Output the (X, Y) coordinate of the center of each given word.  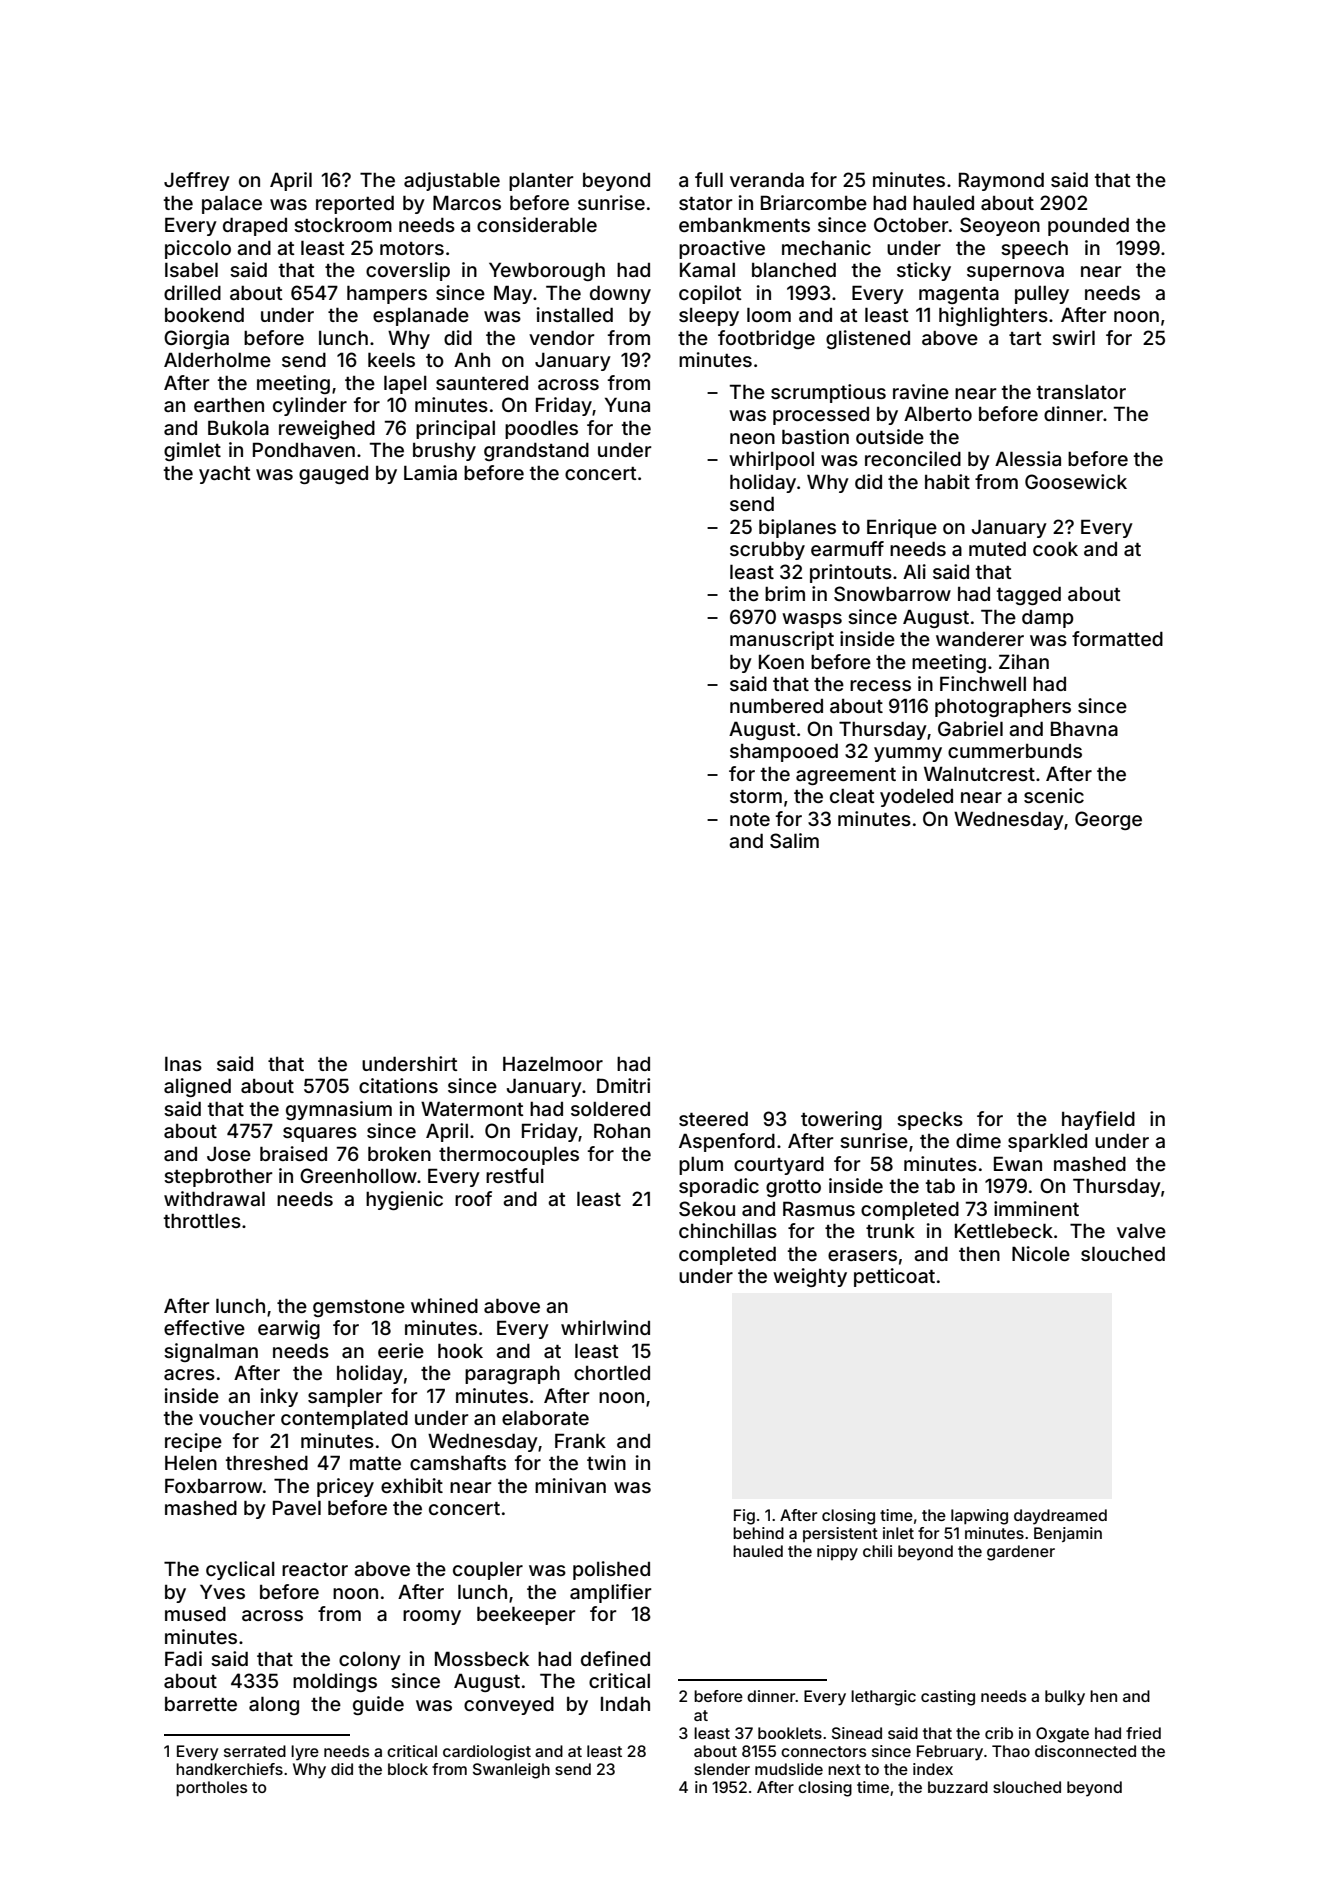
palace (232, 205)
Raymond (1001, 181)
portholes (211, 1789)
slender (722, 1769)
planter (541, 182)
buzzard (958, 1787)
